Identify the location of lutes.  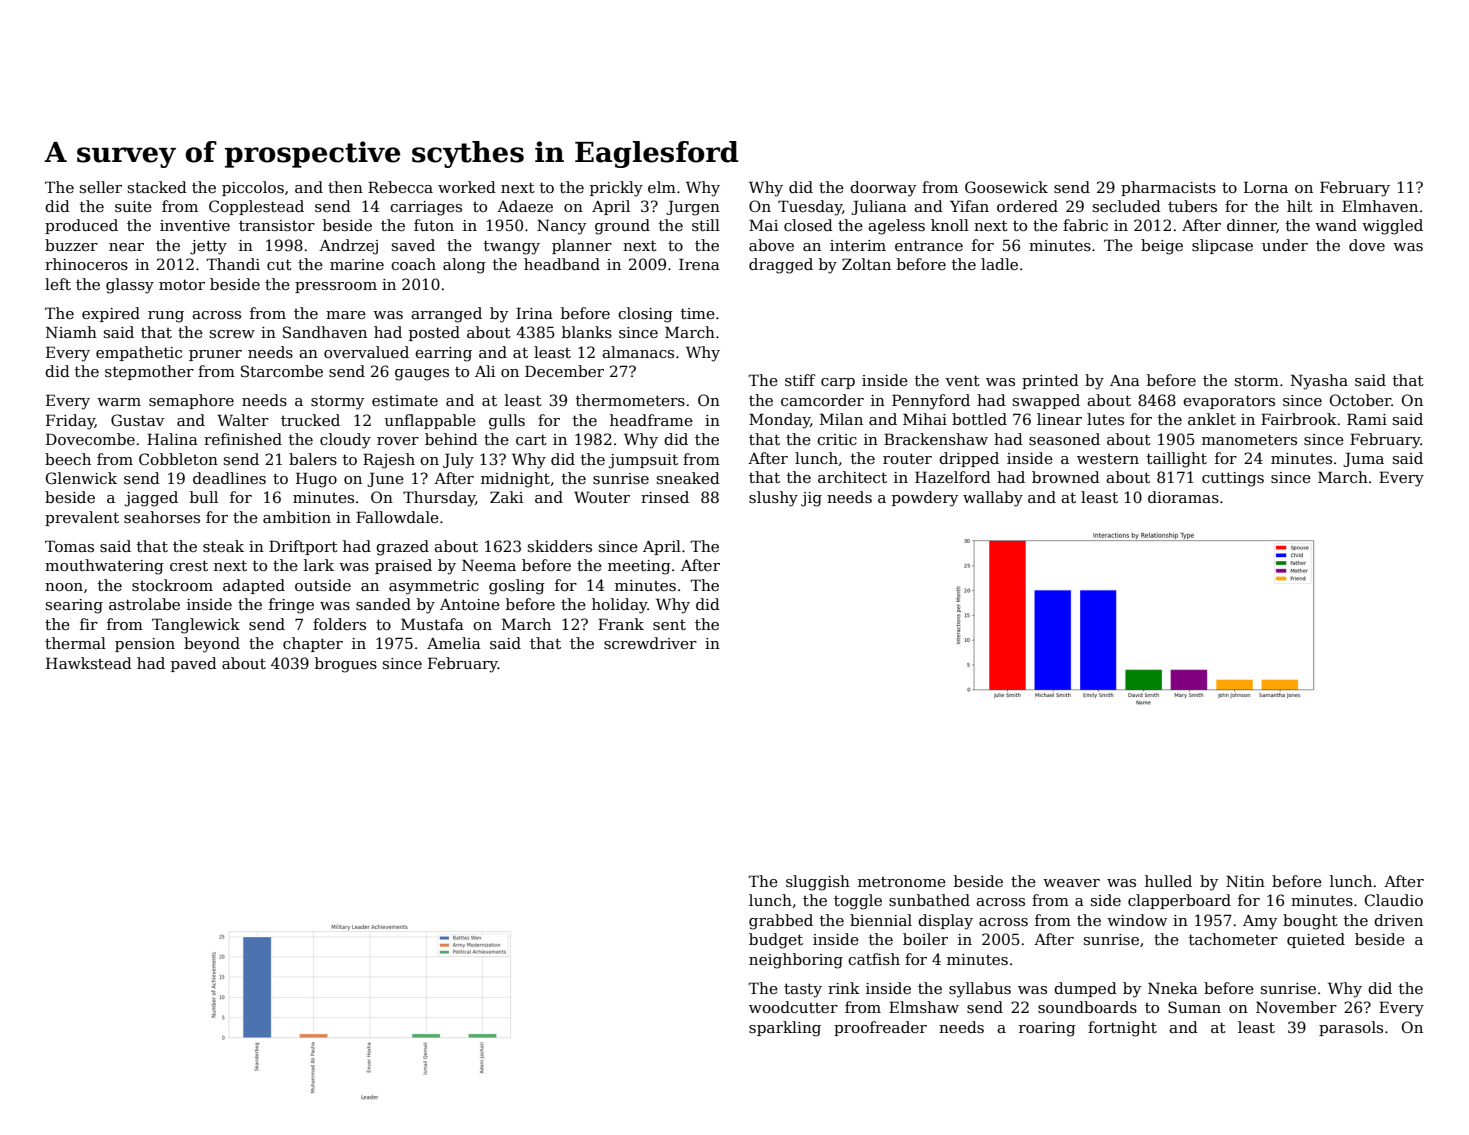
(1105, 419).
